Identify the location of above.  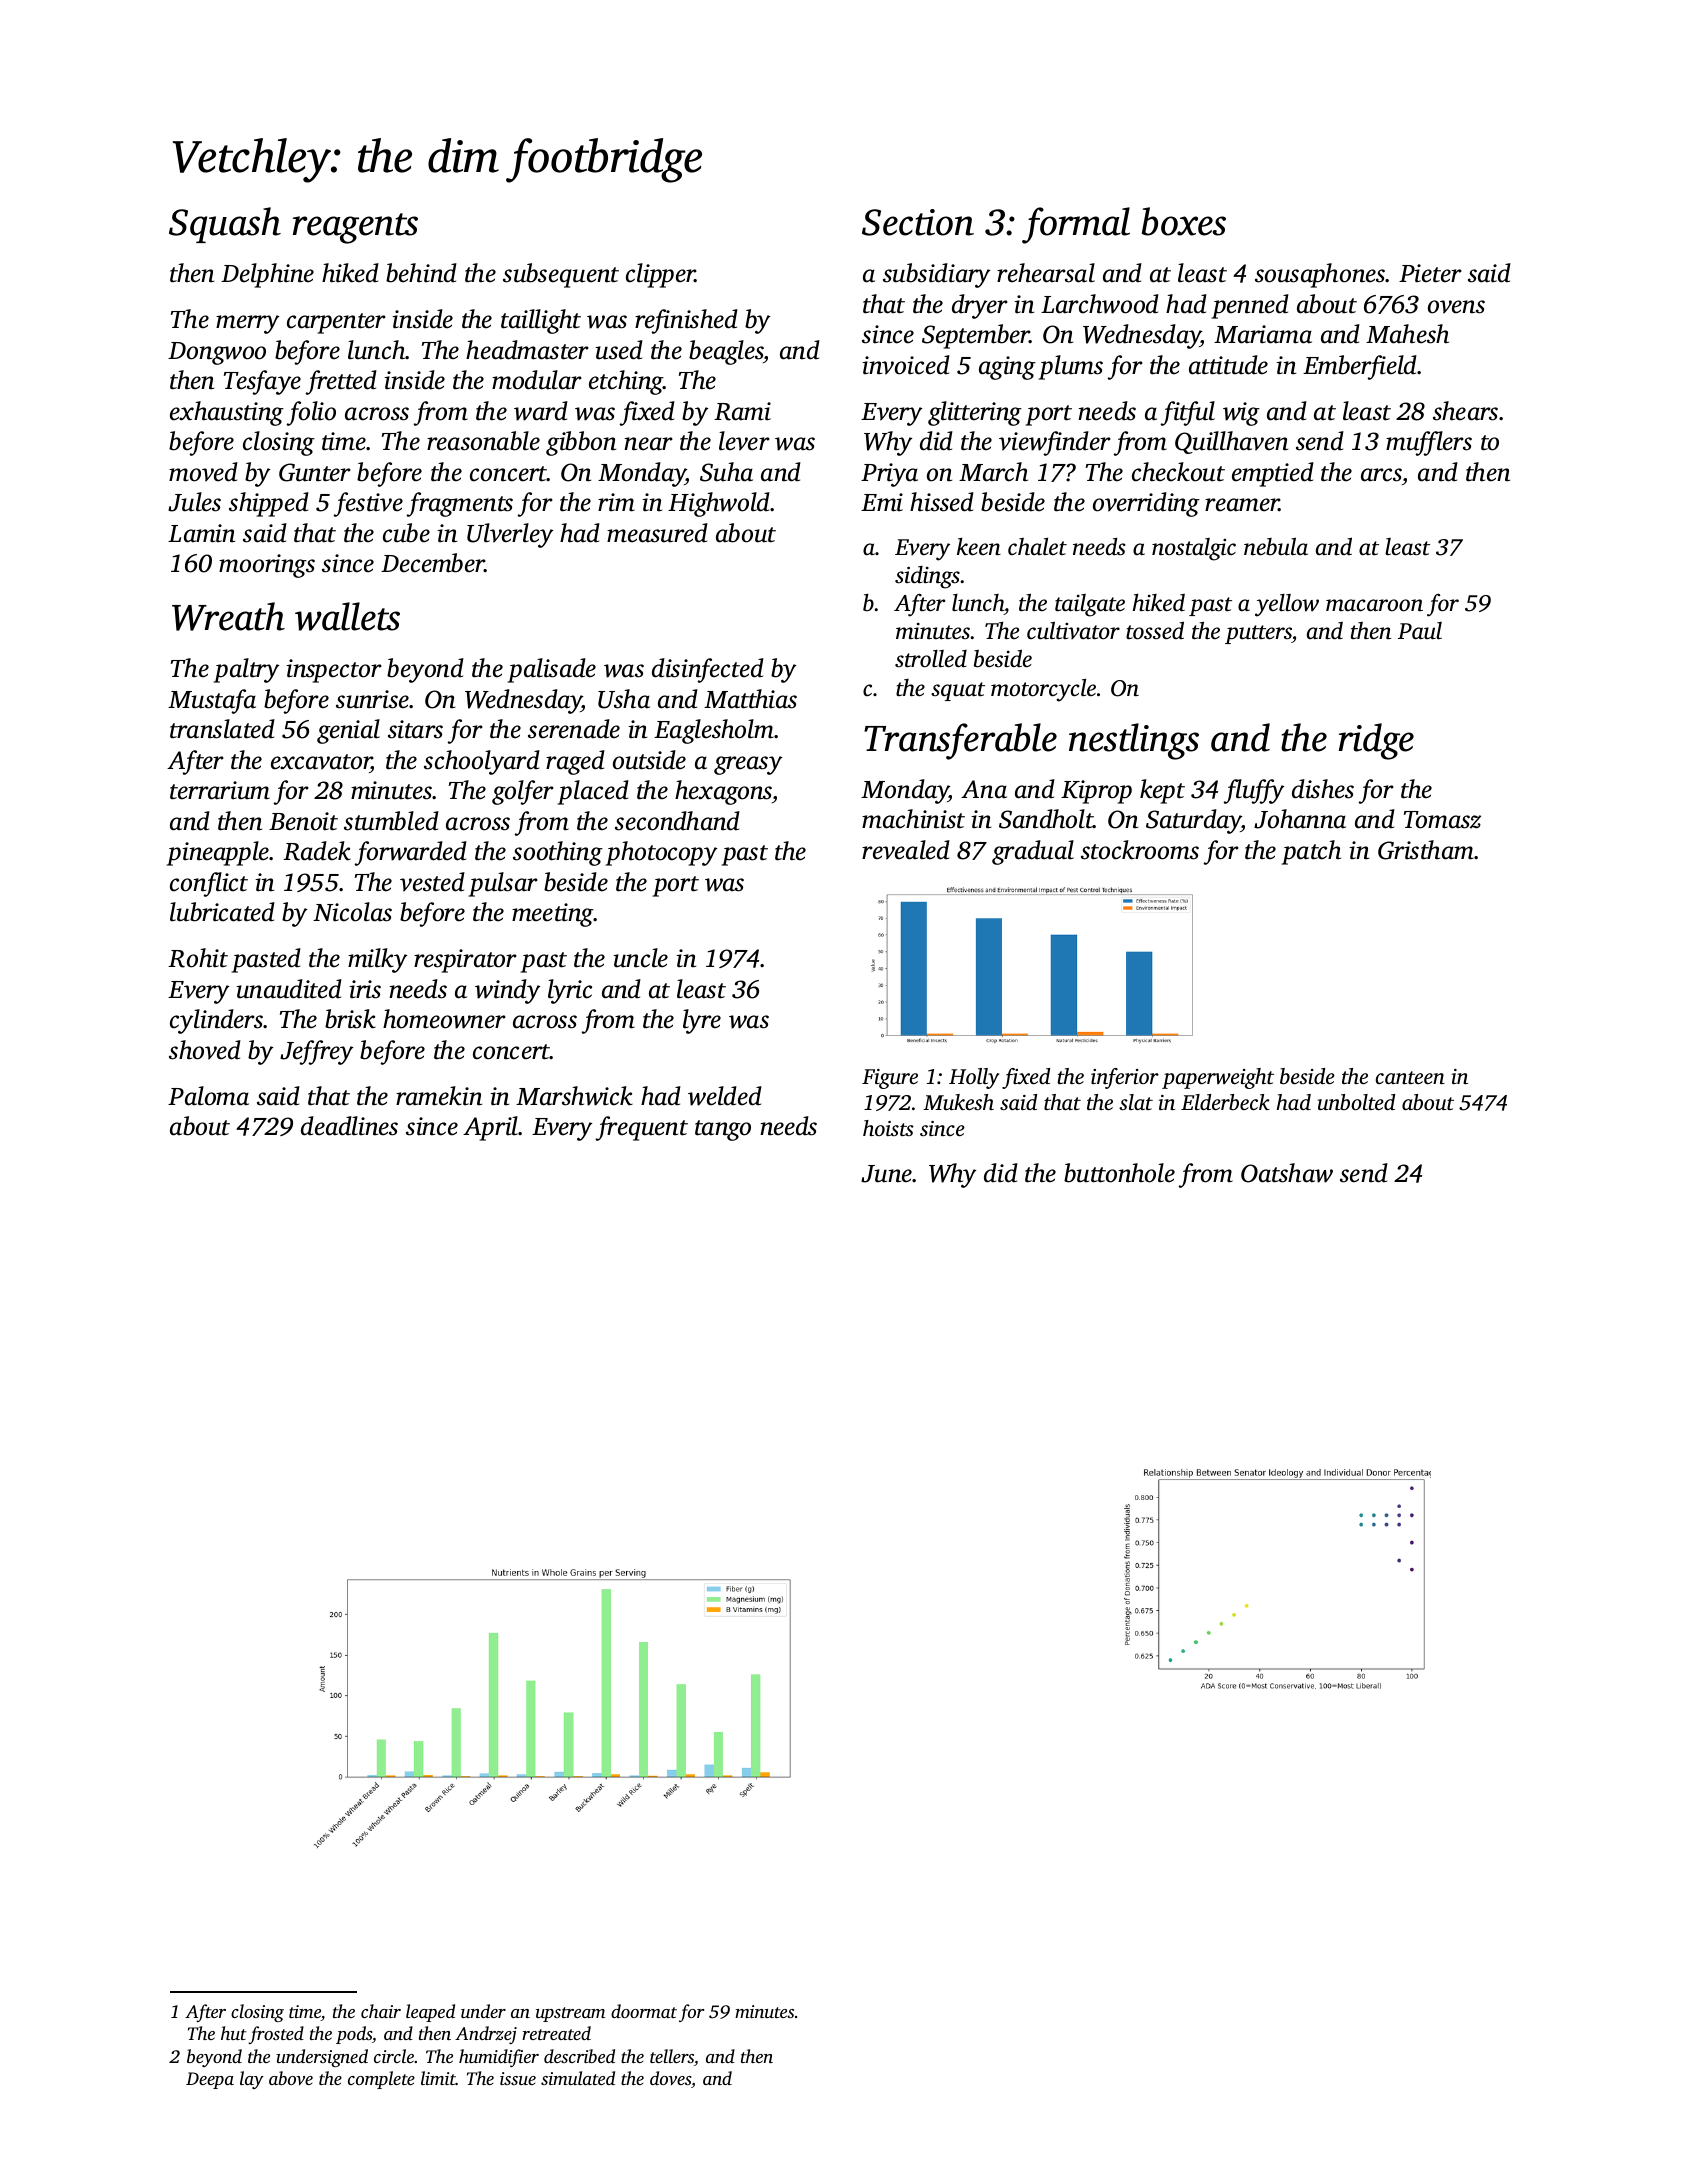
(291, 2078).
